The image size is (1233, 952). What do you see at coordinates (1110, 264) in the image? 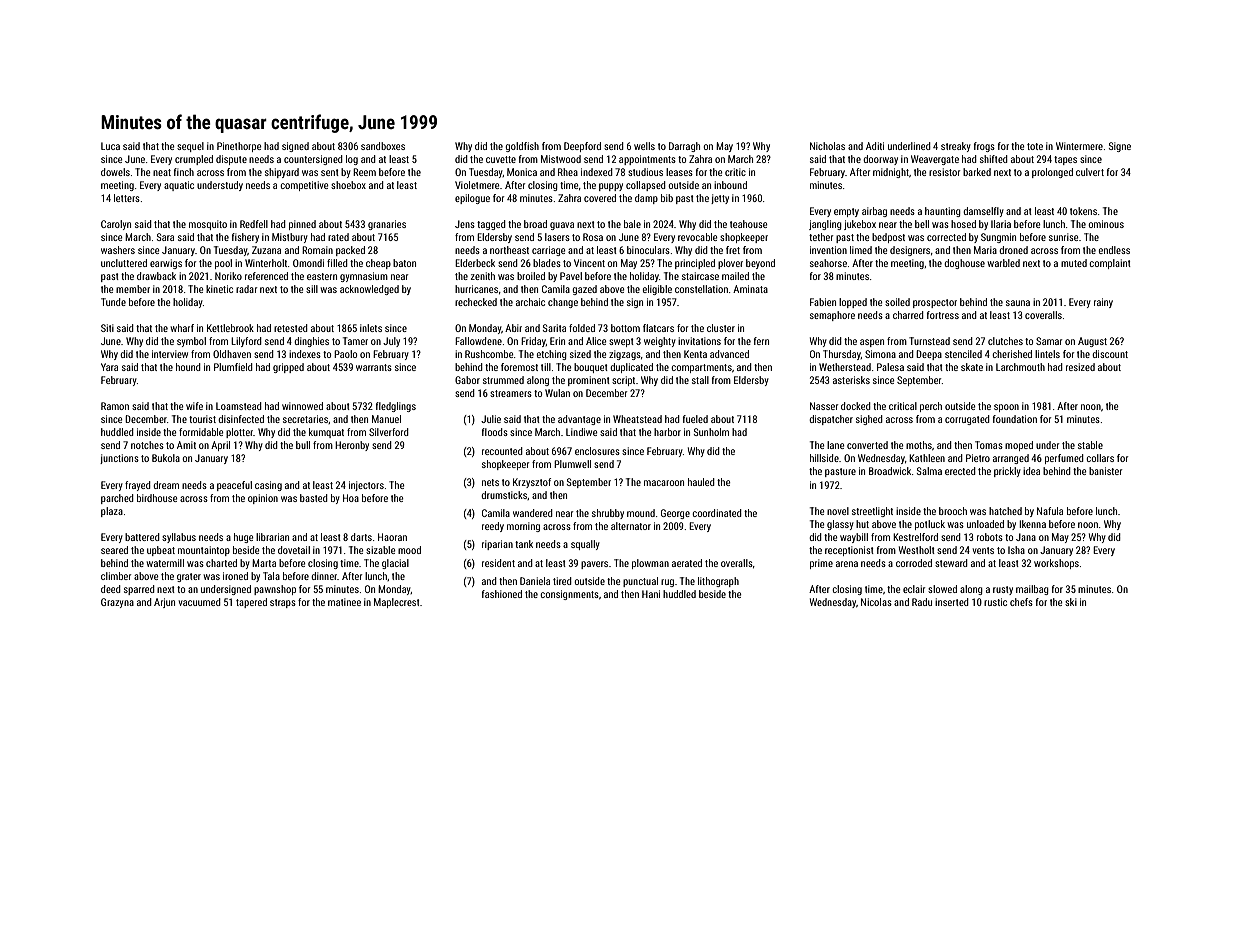
I see `complaint` at bounding box center [1110, 264].
